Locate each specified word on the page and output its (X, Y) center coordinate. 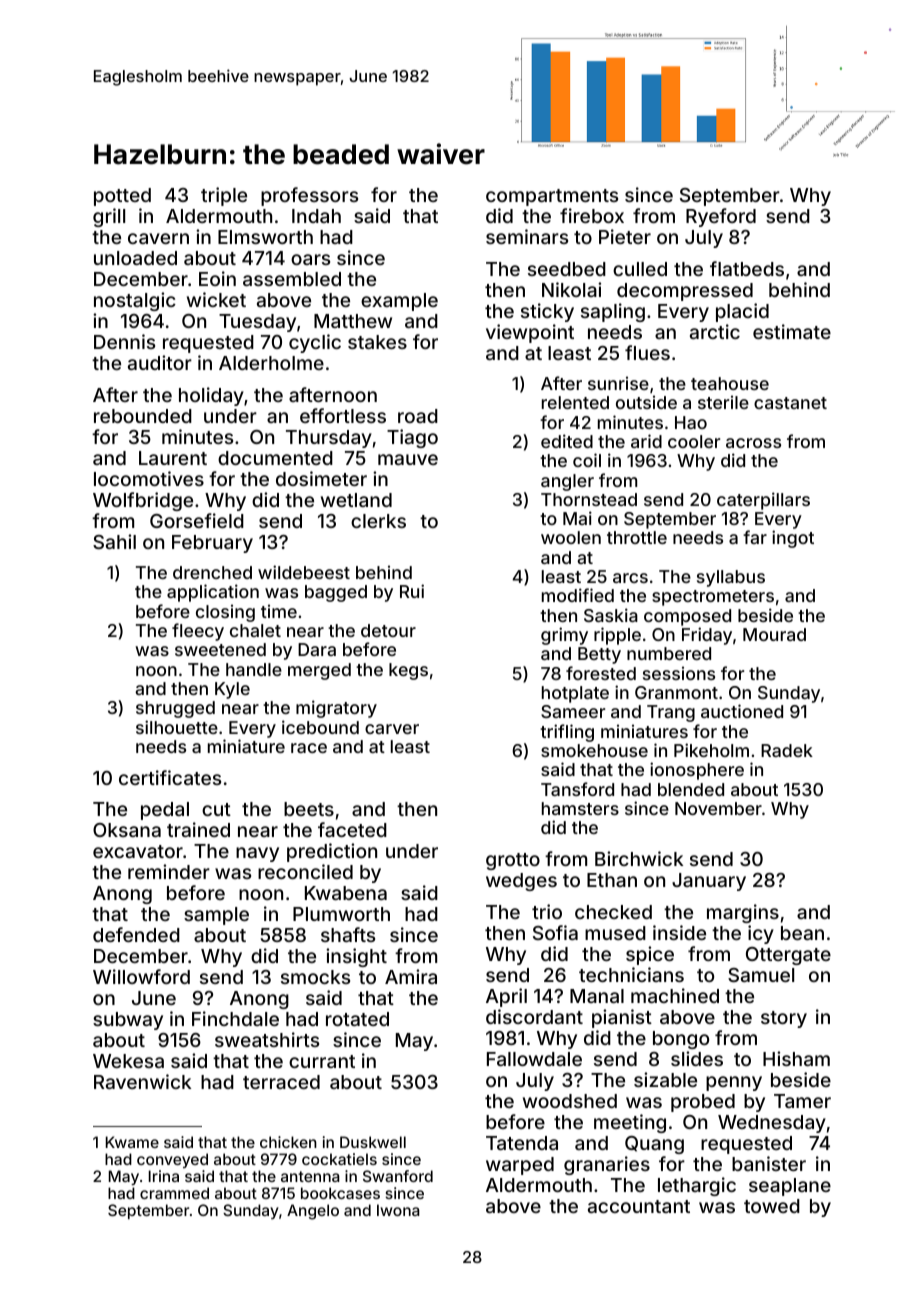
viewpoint (530, 333)
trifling (567, 733)
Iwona (398, 1210)
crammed (174, 1193)
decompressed (685, 292)
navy (257, 854)
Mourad (774, 634)
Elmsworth (265, 237)
